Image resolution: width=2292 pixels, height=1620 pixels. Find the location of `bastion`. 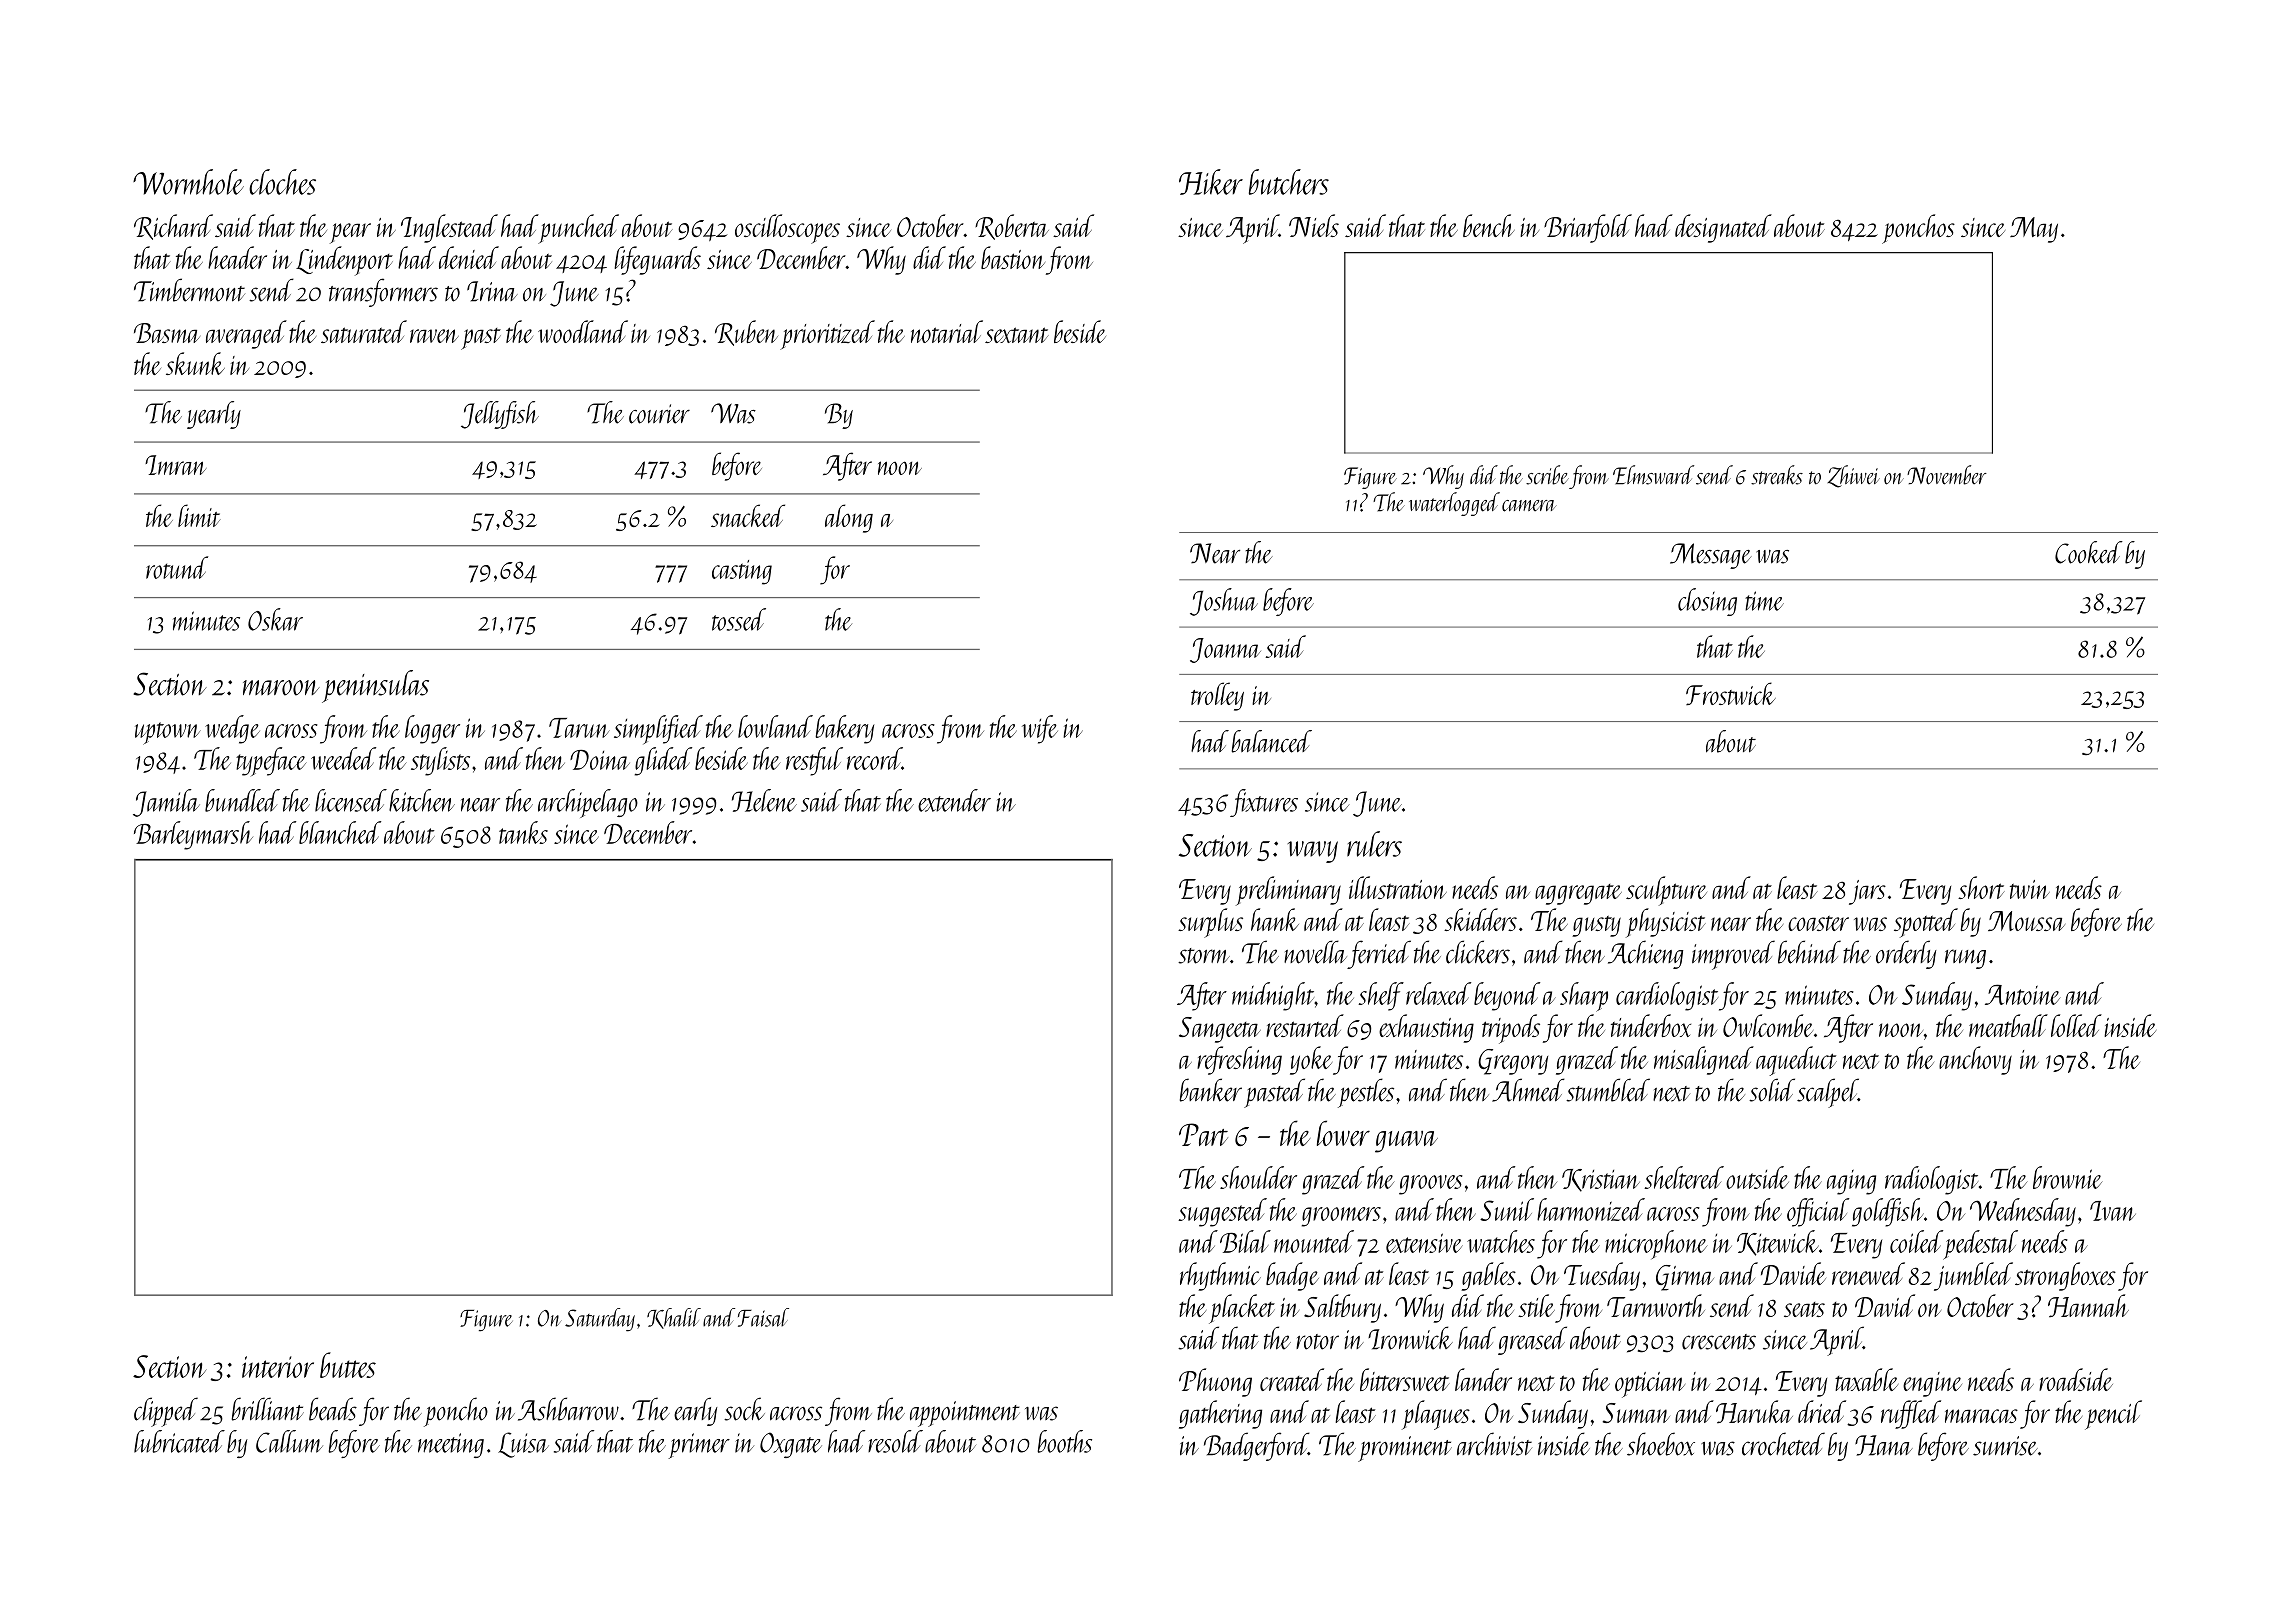

bastion is located at coordinates (1013, 257).
